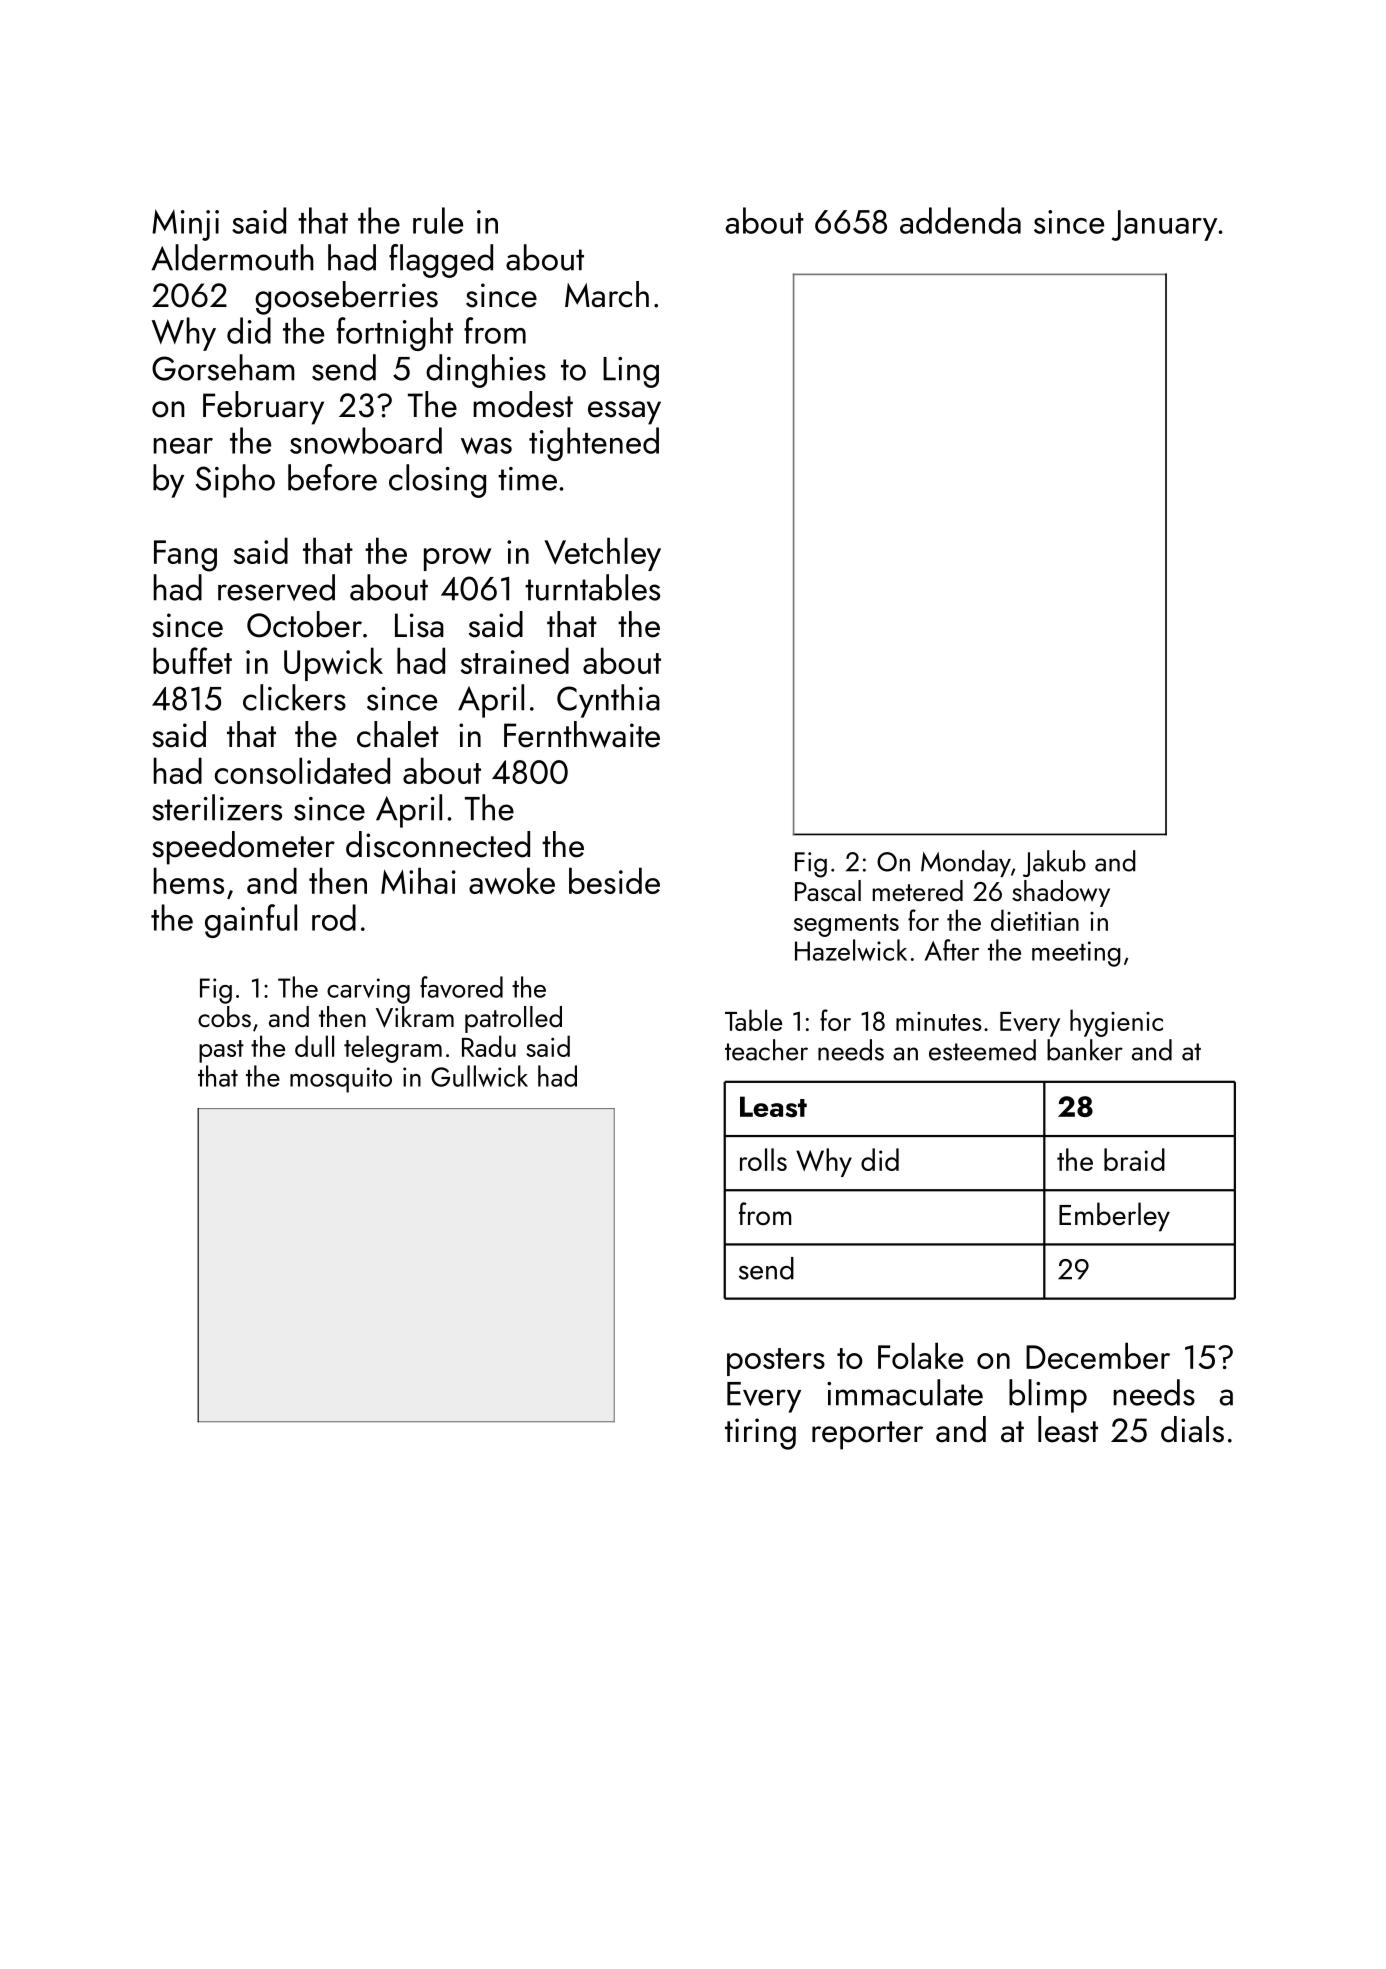  What do you see at coordinates (776, 1362) in the page?
I see `posters` at bounding box center [776, 1362].
